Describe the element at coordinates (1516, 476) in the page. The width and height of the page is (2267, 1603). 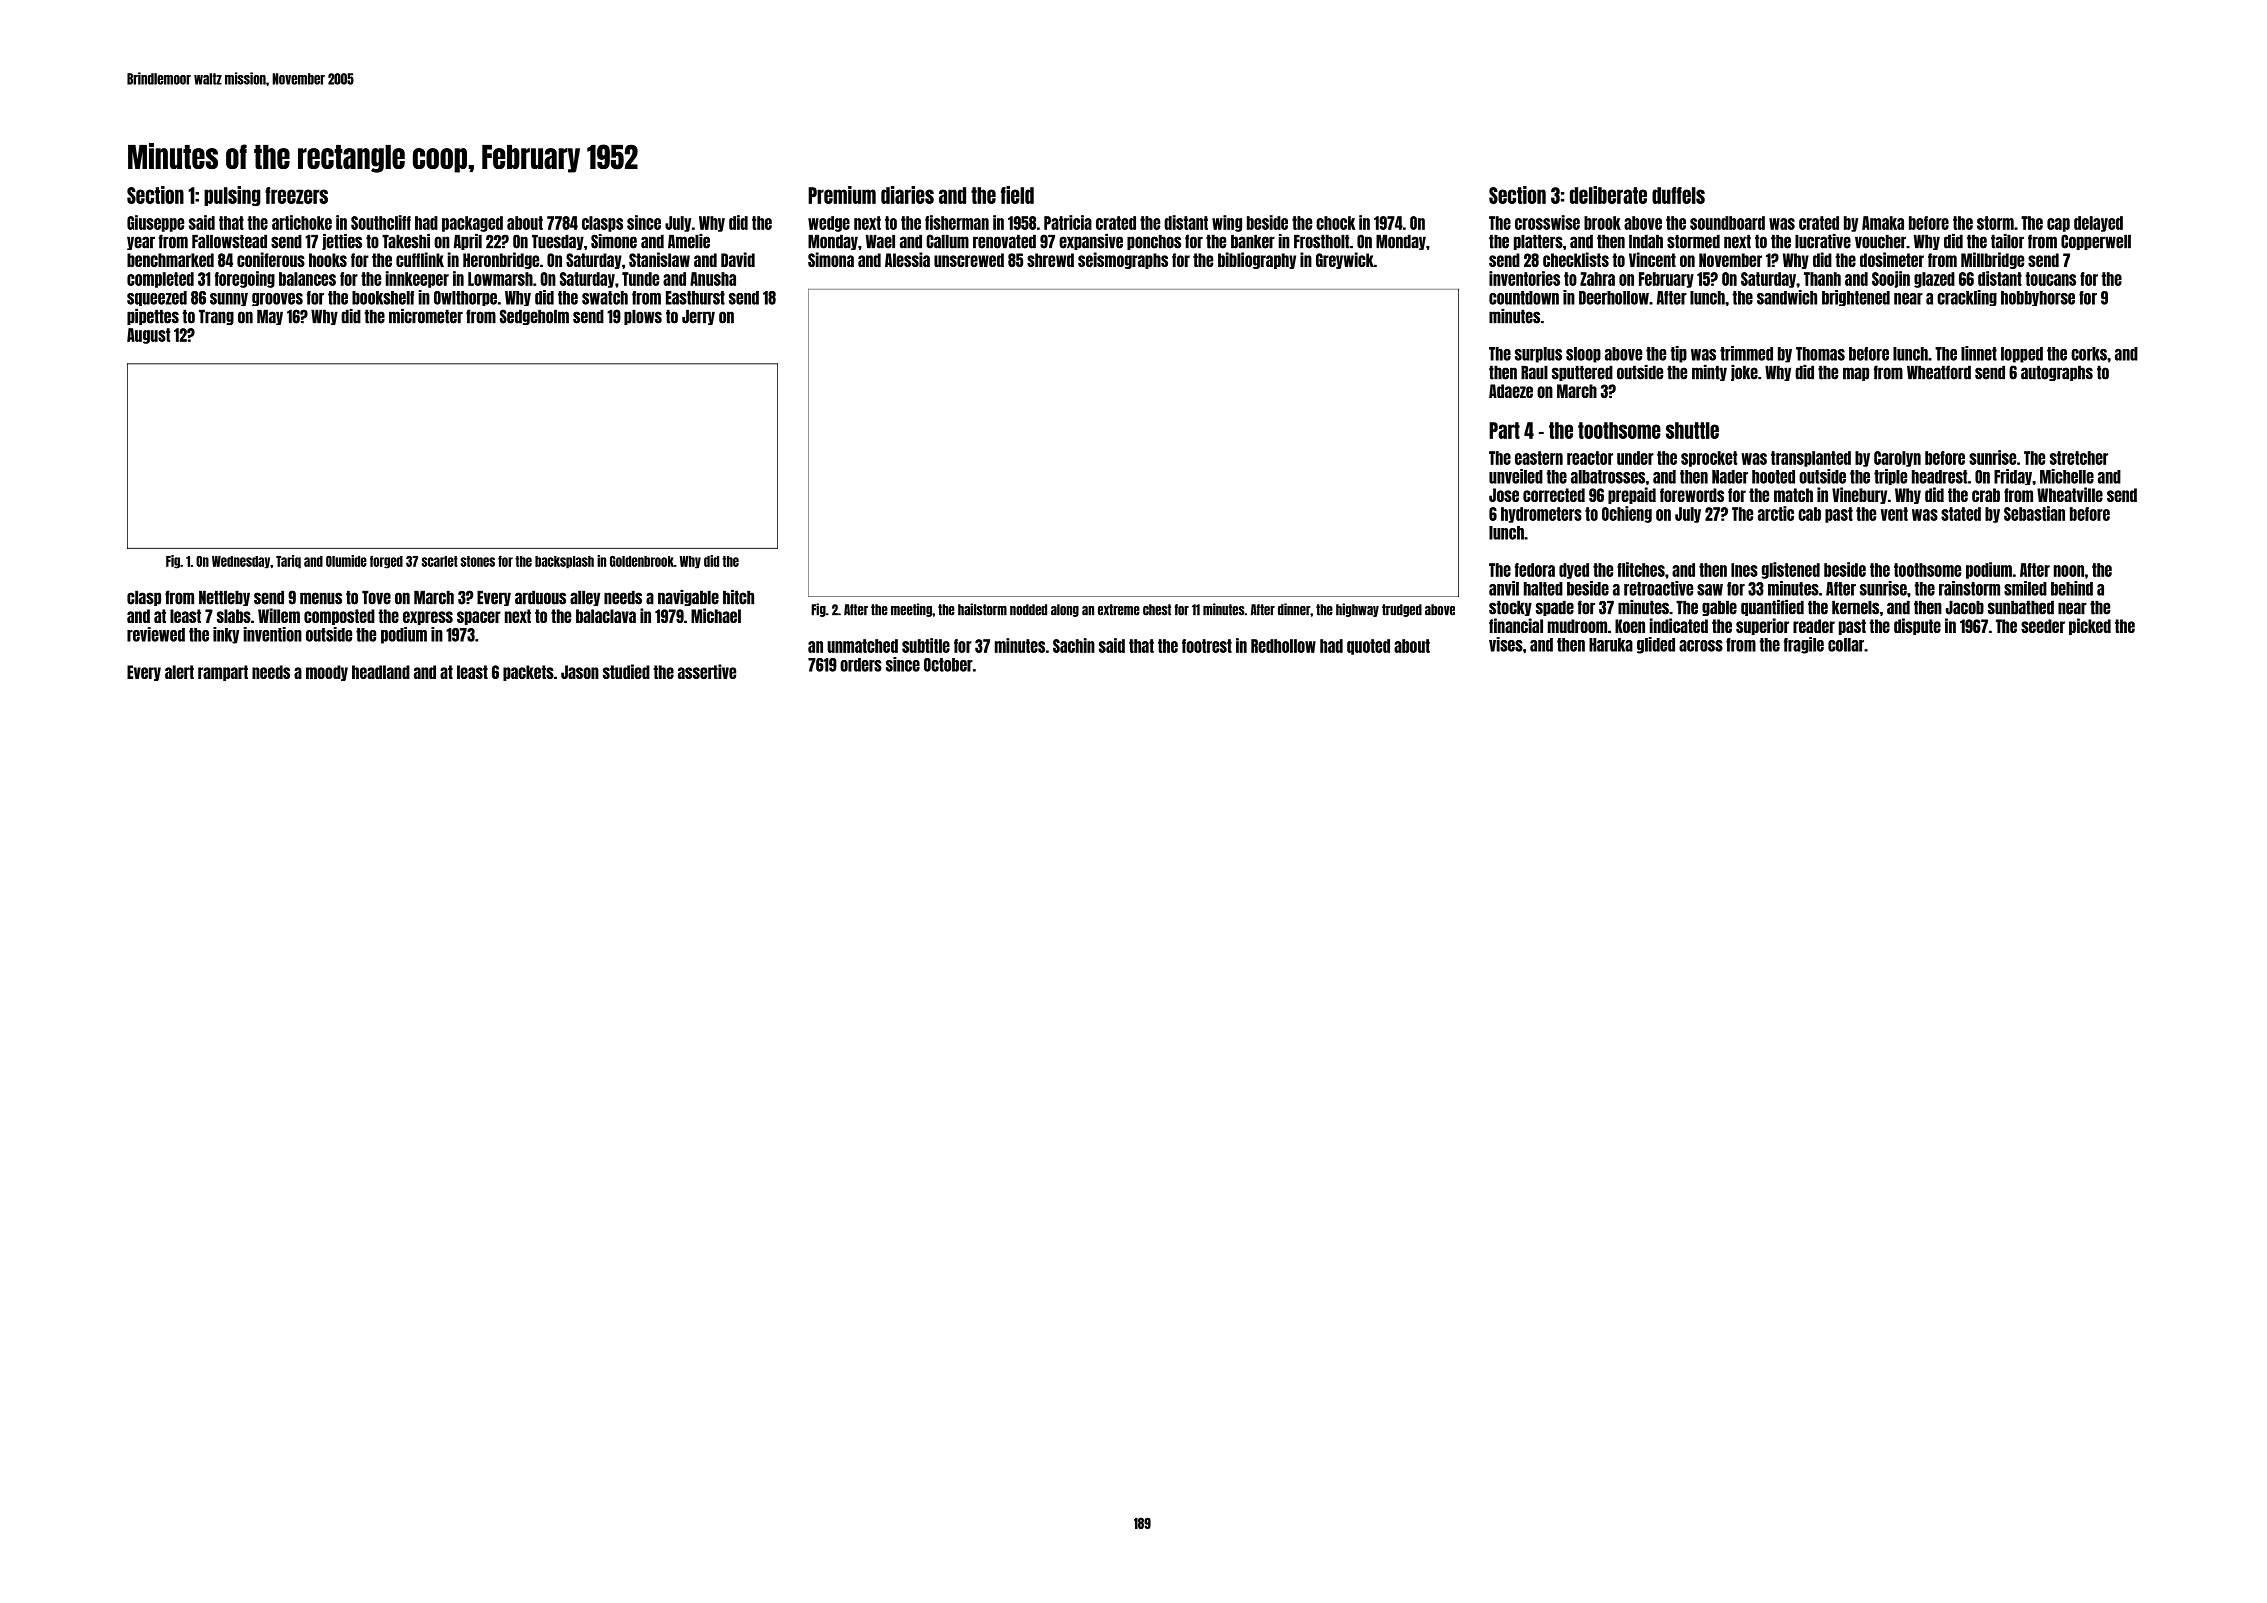
I see `unveiled` at that location.
